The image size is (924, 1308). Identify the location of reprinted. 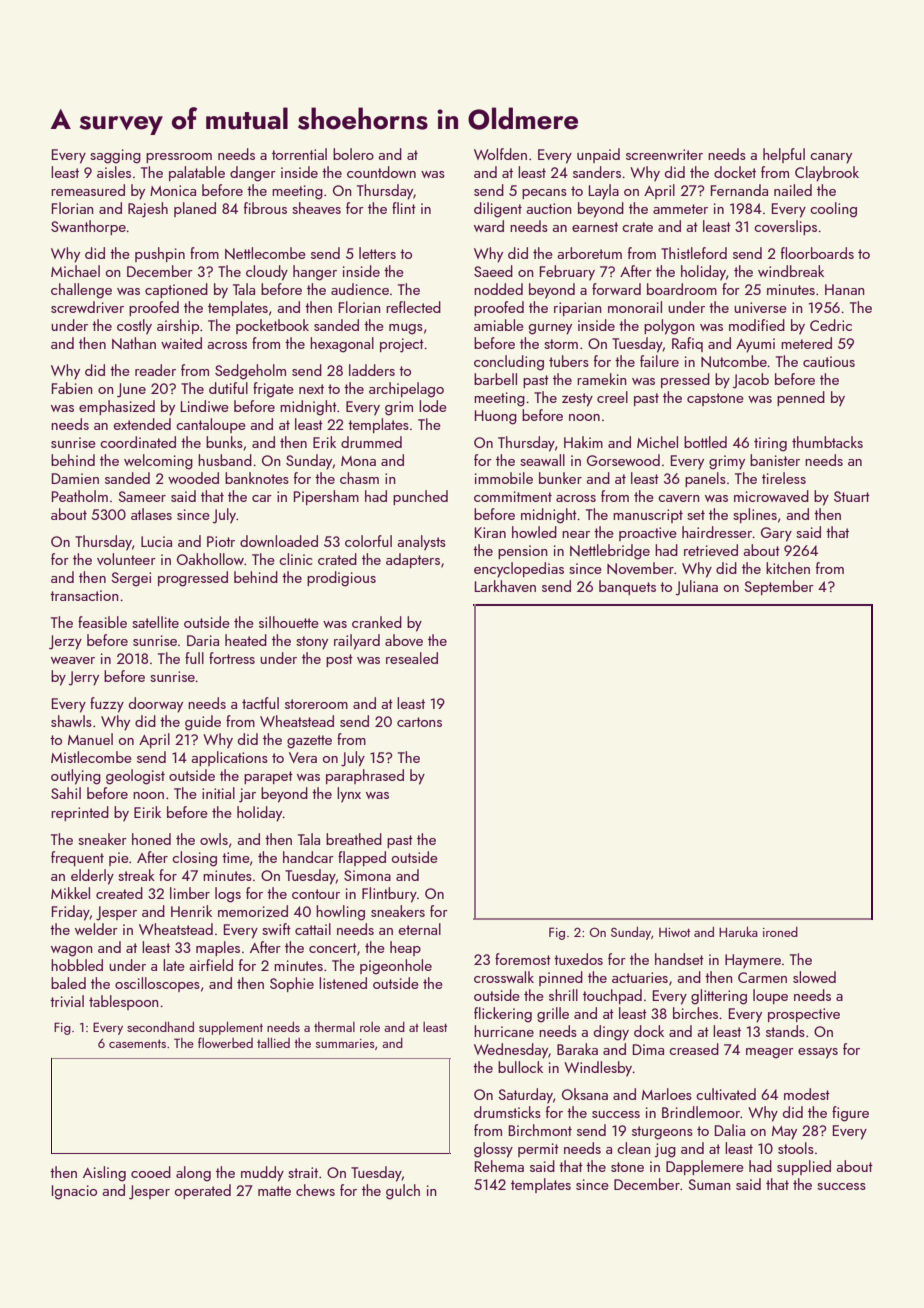
(80, 813).
